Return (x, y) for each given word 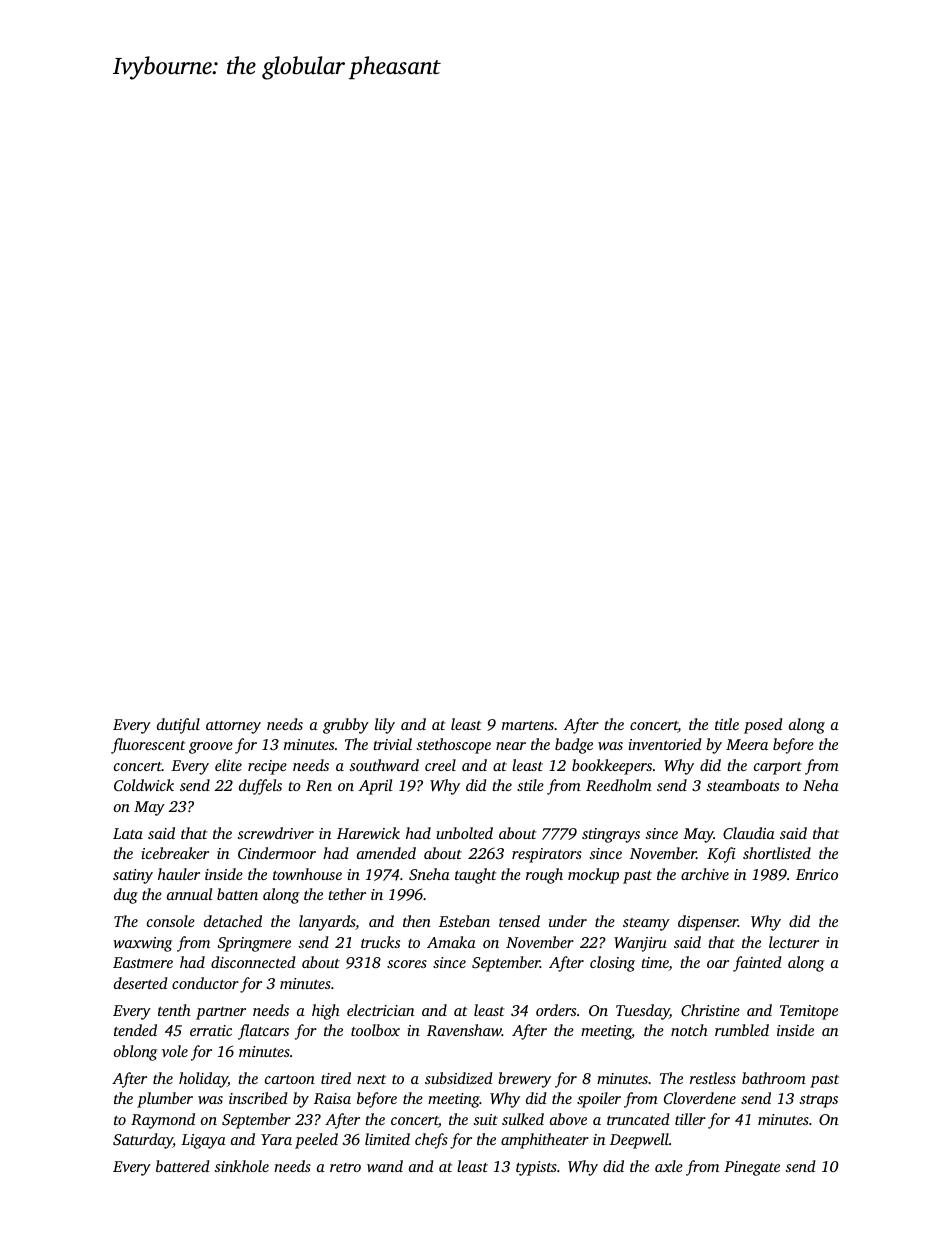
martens (528, 725)
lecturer (794, 942)
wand (385, 1166)
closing (612, 964)
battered (183, 1166)
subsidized (459, 1078)
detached (233, 921)
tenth (174, 1010)
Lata (128, 833)
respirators (547, 855)
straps (818, 1101)
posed (763, 726)
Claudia (749, 833)
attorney (233, 727)
